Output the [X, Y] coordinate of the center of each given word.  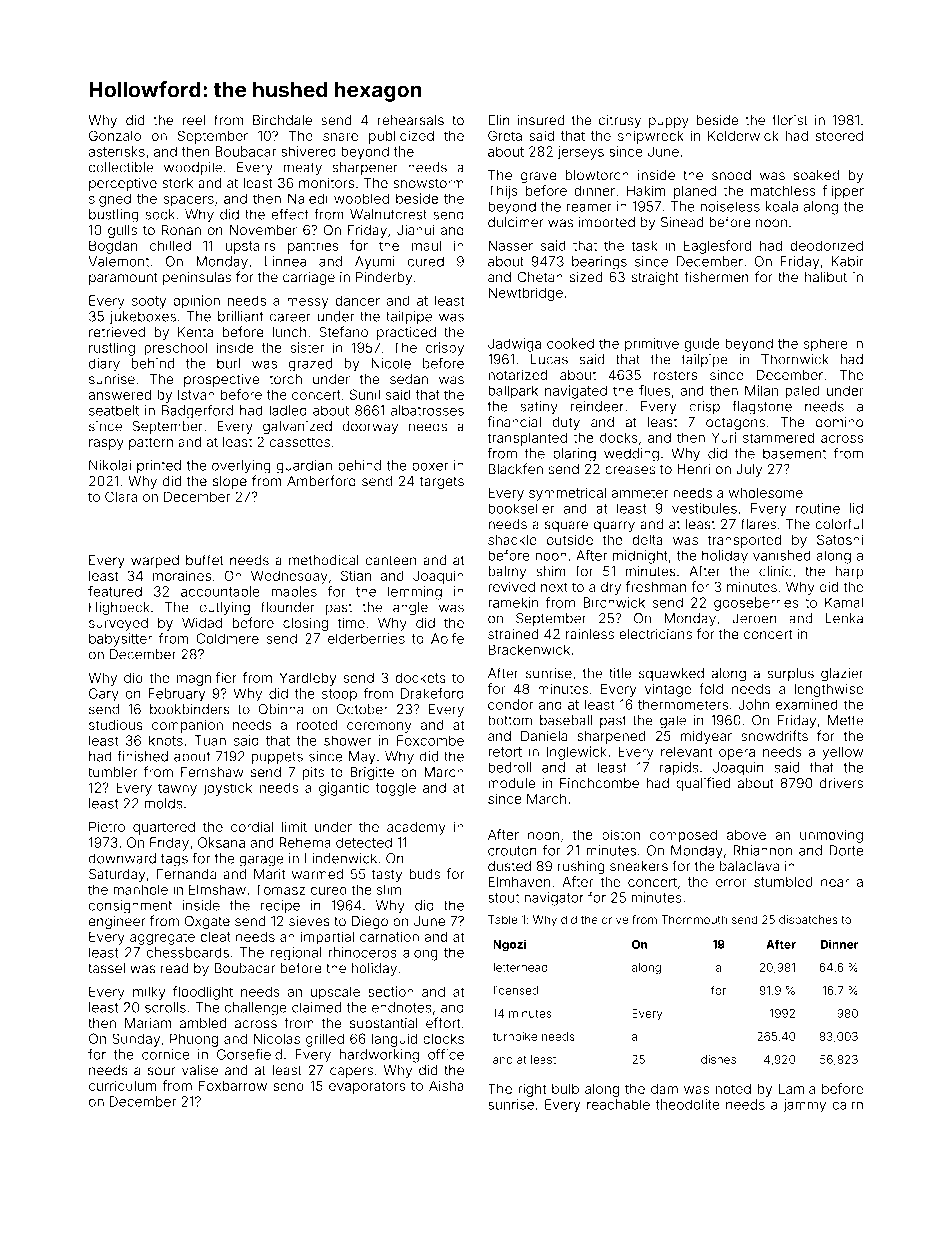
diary [104, 365]
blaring [574, 455]
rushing [581, 867]
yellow [842, 753]
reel [193, 120]
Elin [499, 120]
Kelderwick [743, 135]
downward [122, 858]
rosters [675, 375]
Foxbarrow [233, 1085]
